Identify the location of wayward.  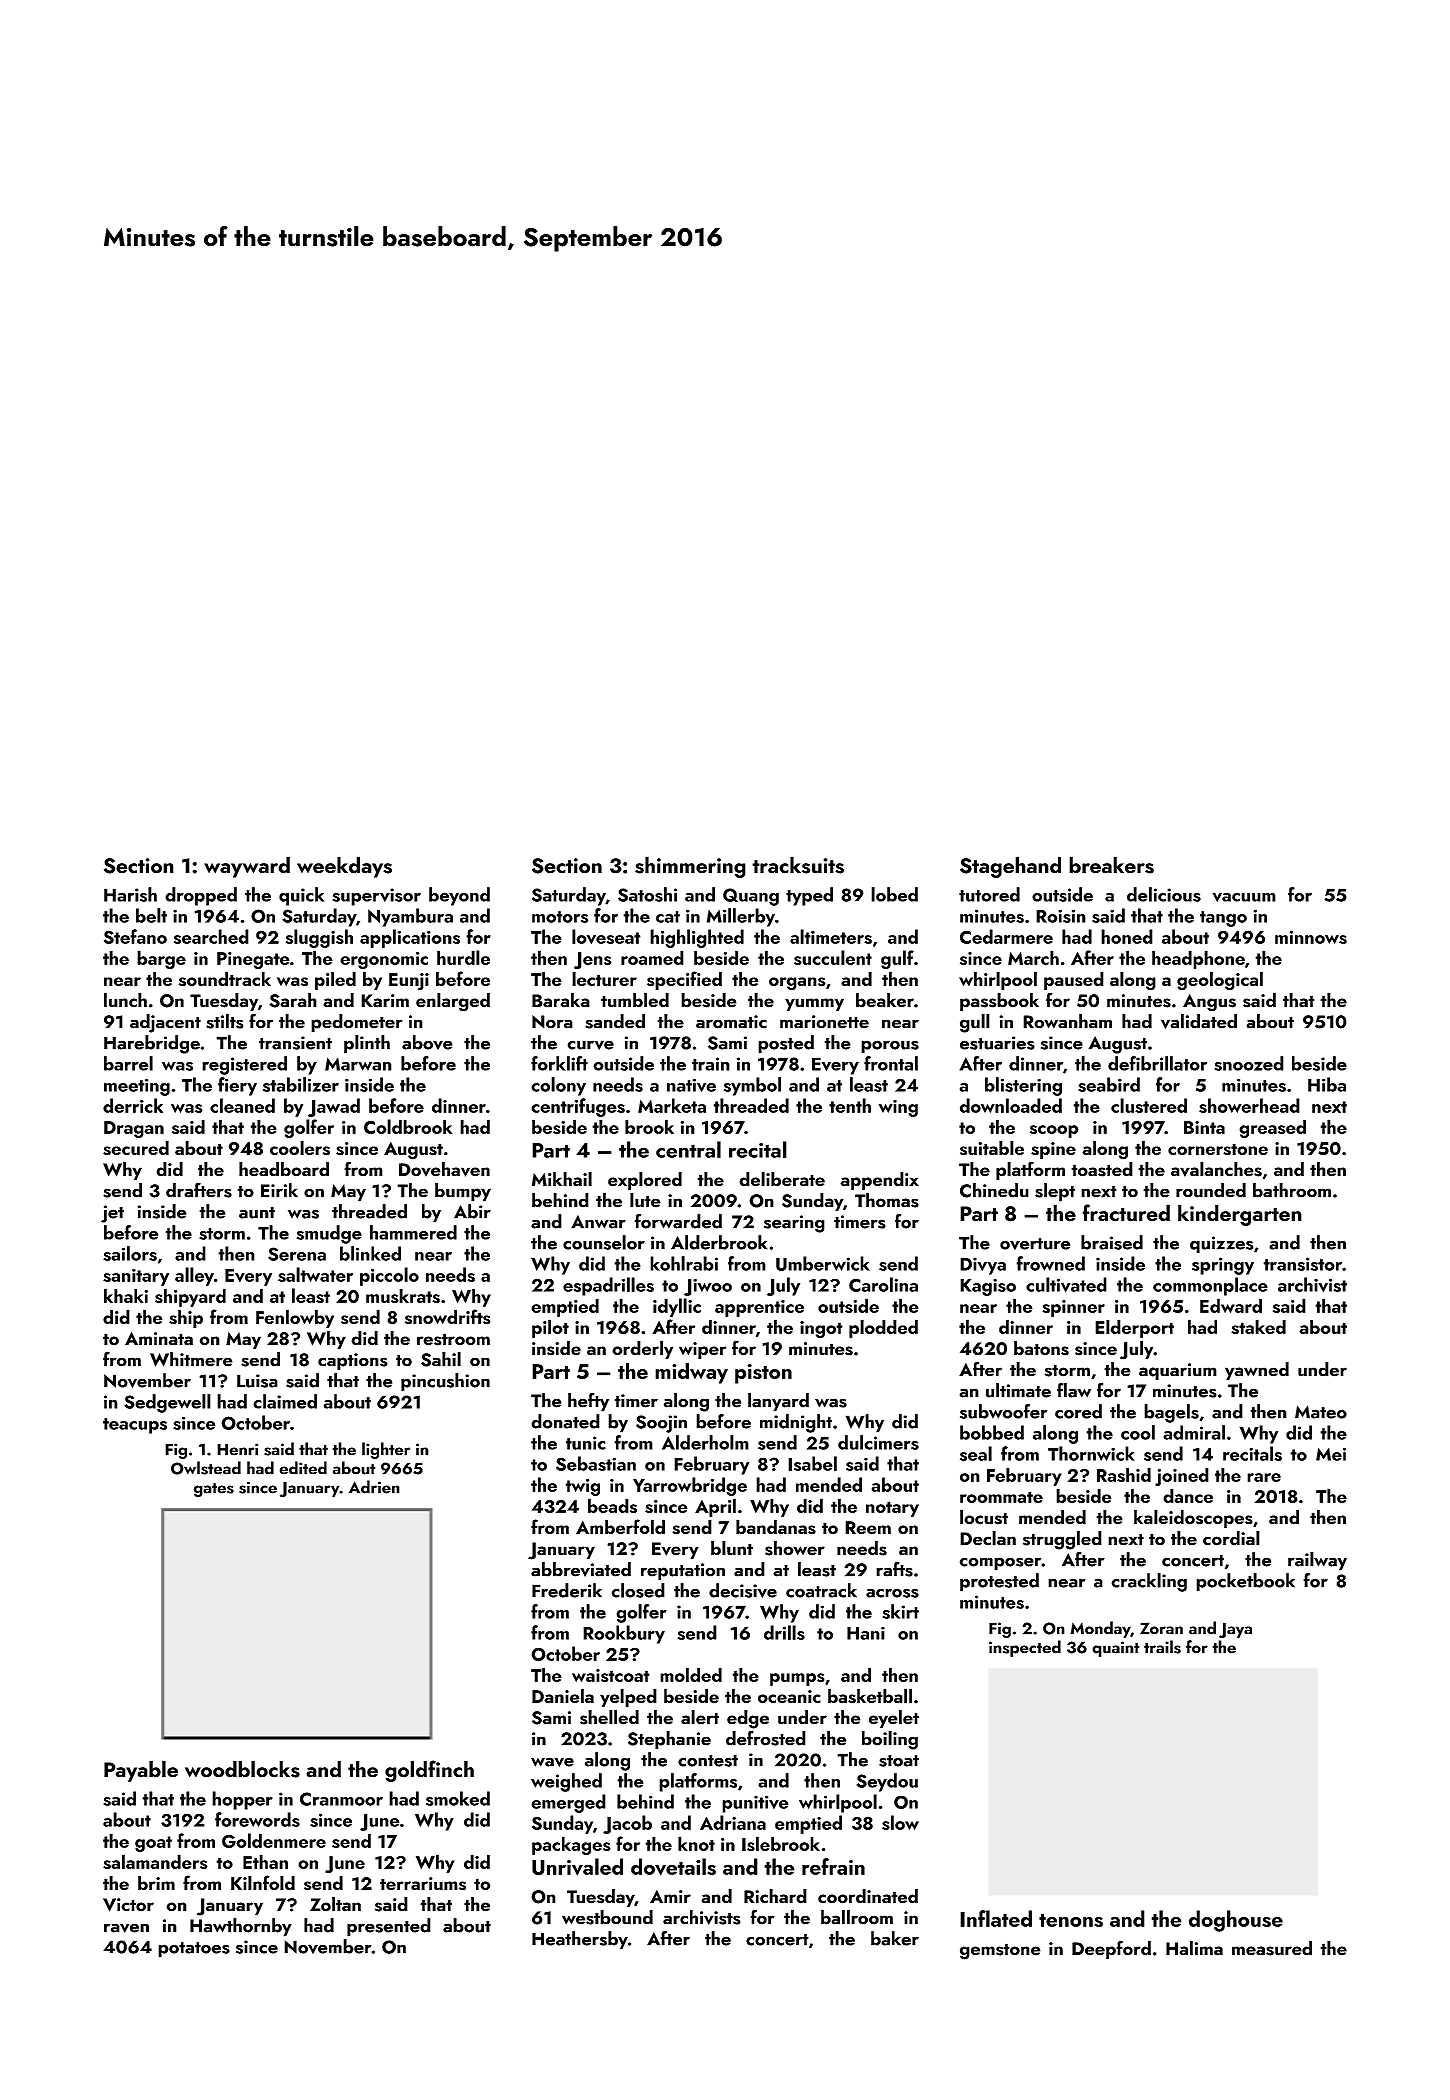
(247, 867).
